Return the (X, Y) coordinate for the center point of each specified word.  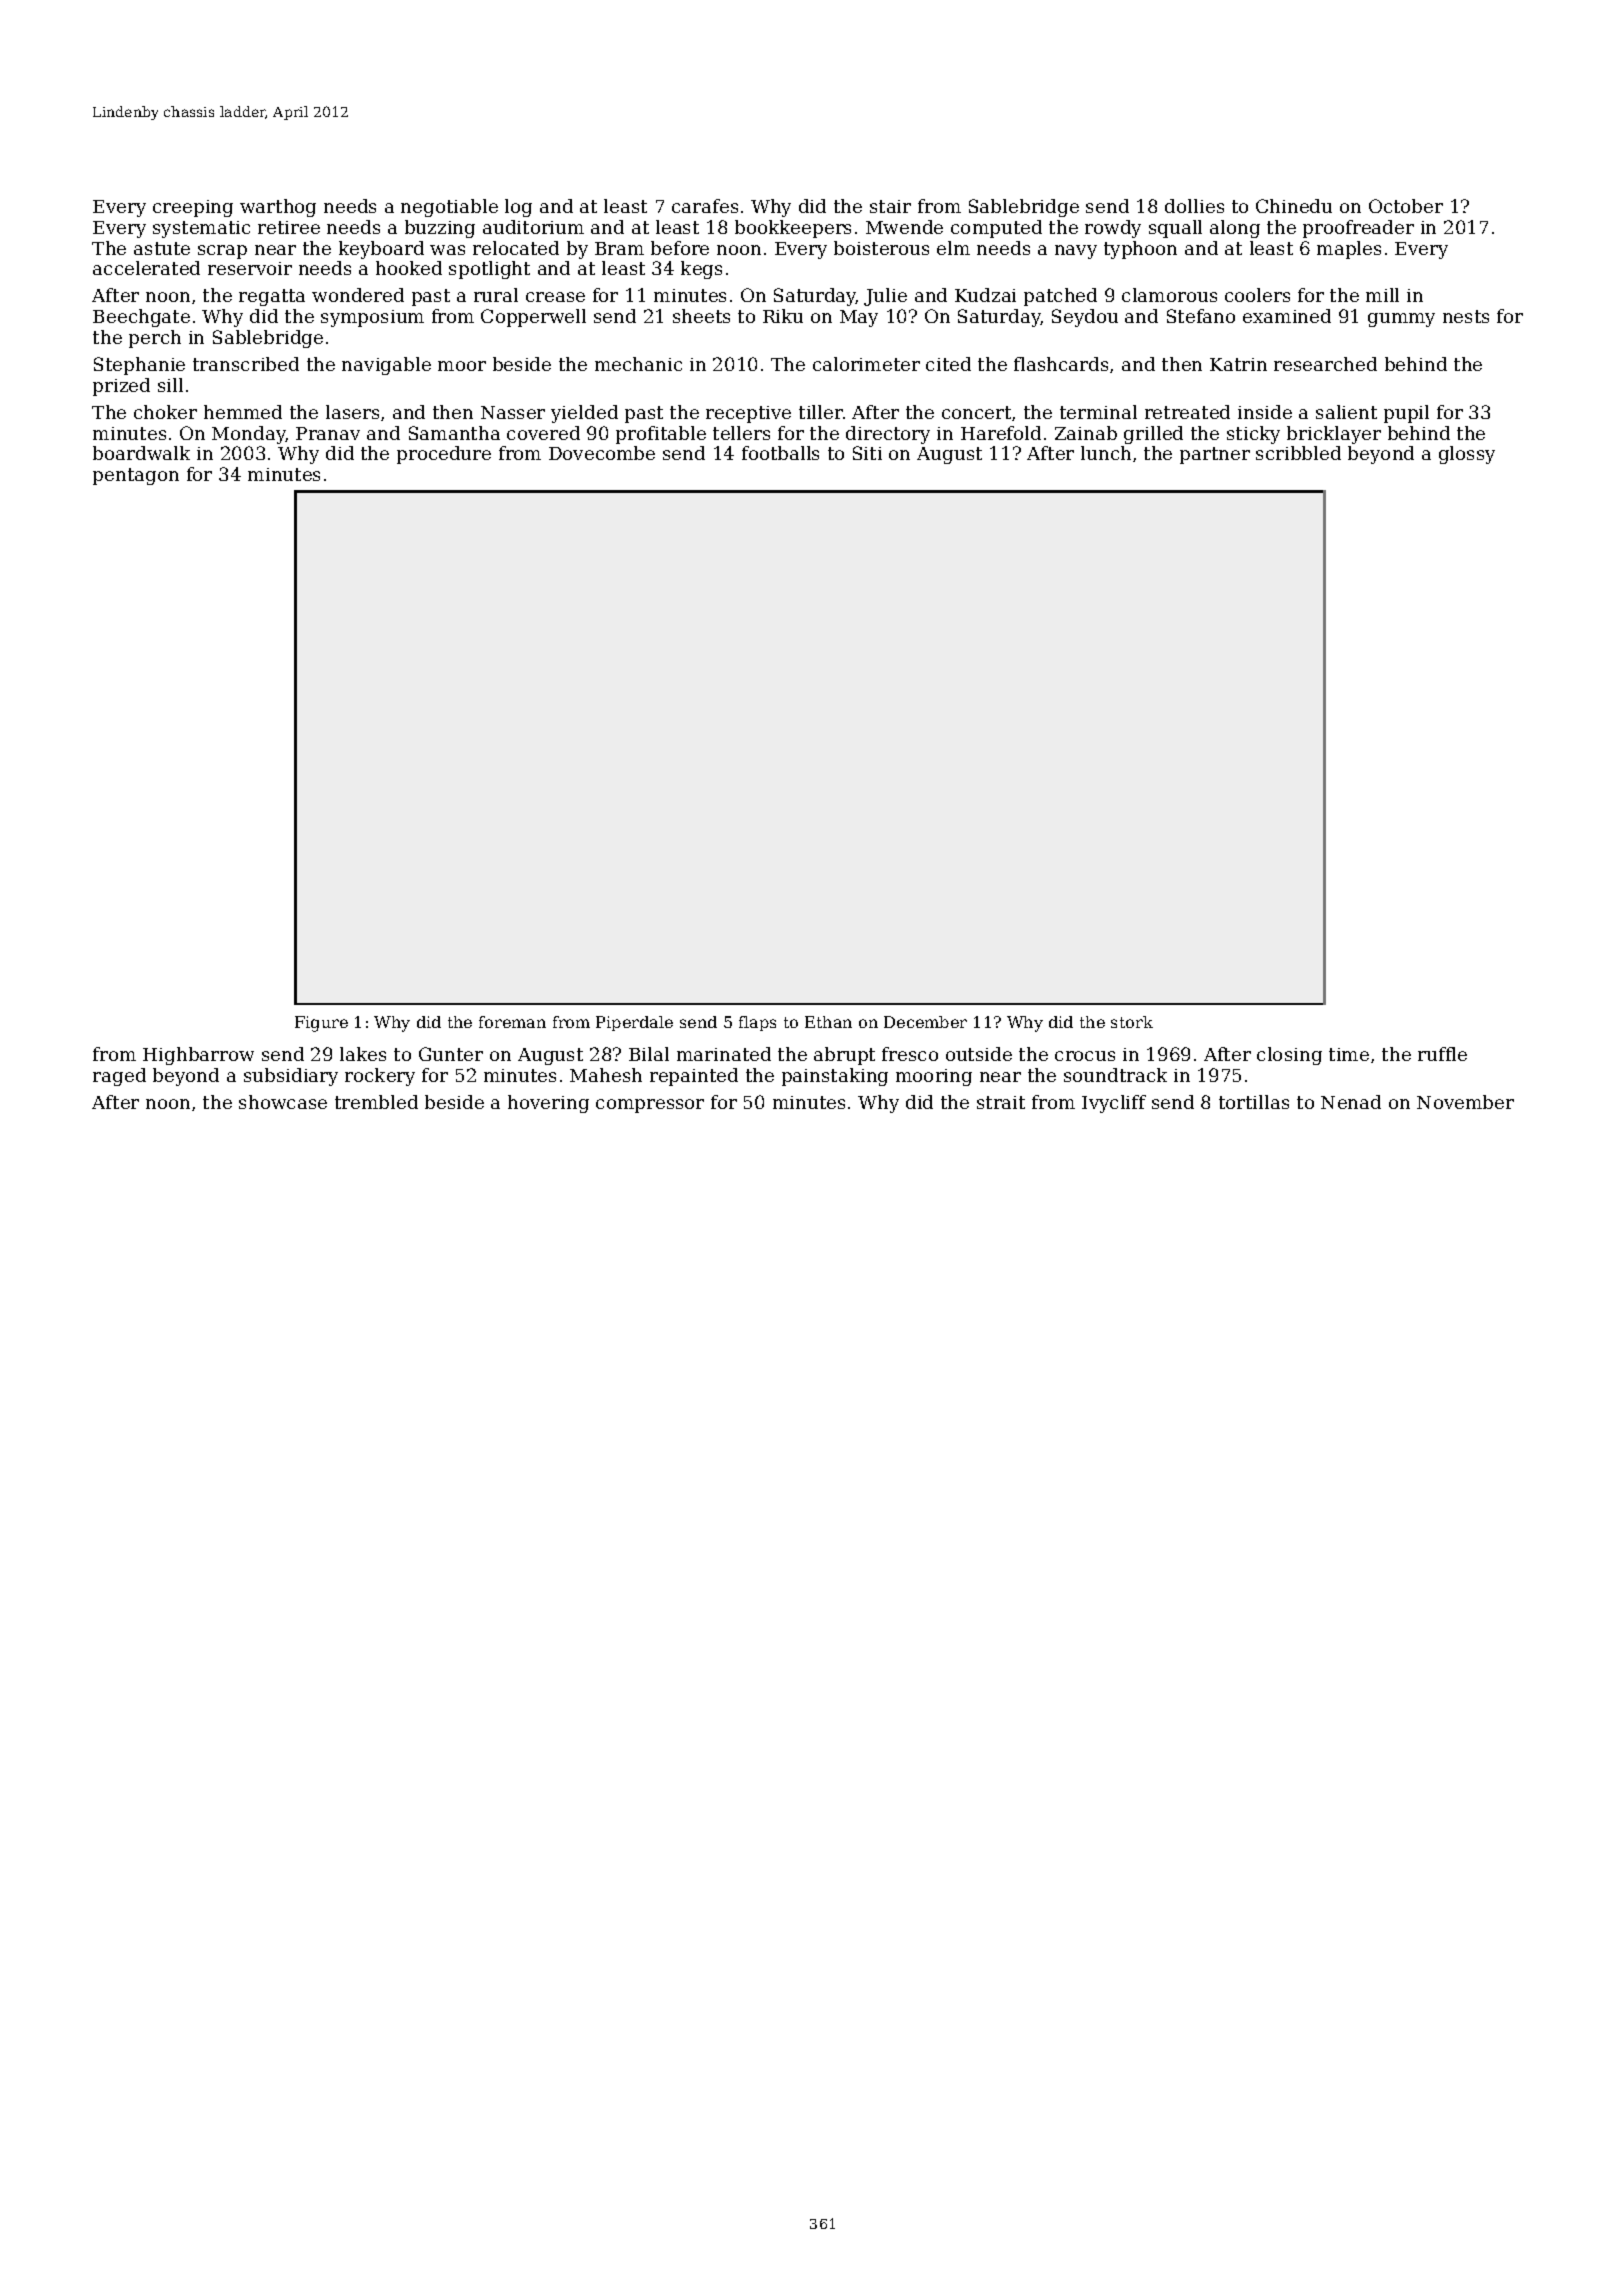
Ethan (828, 1022)
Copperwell (533, 318)
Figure (321, 1024)
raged (119, 1077)
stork (1132, 1022)
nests (1466, 316)
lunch (1106, 453)
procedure (444, 455)
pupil (1406, 414)
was (447, 250)
